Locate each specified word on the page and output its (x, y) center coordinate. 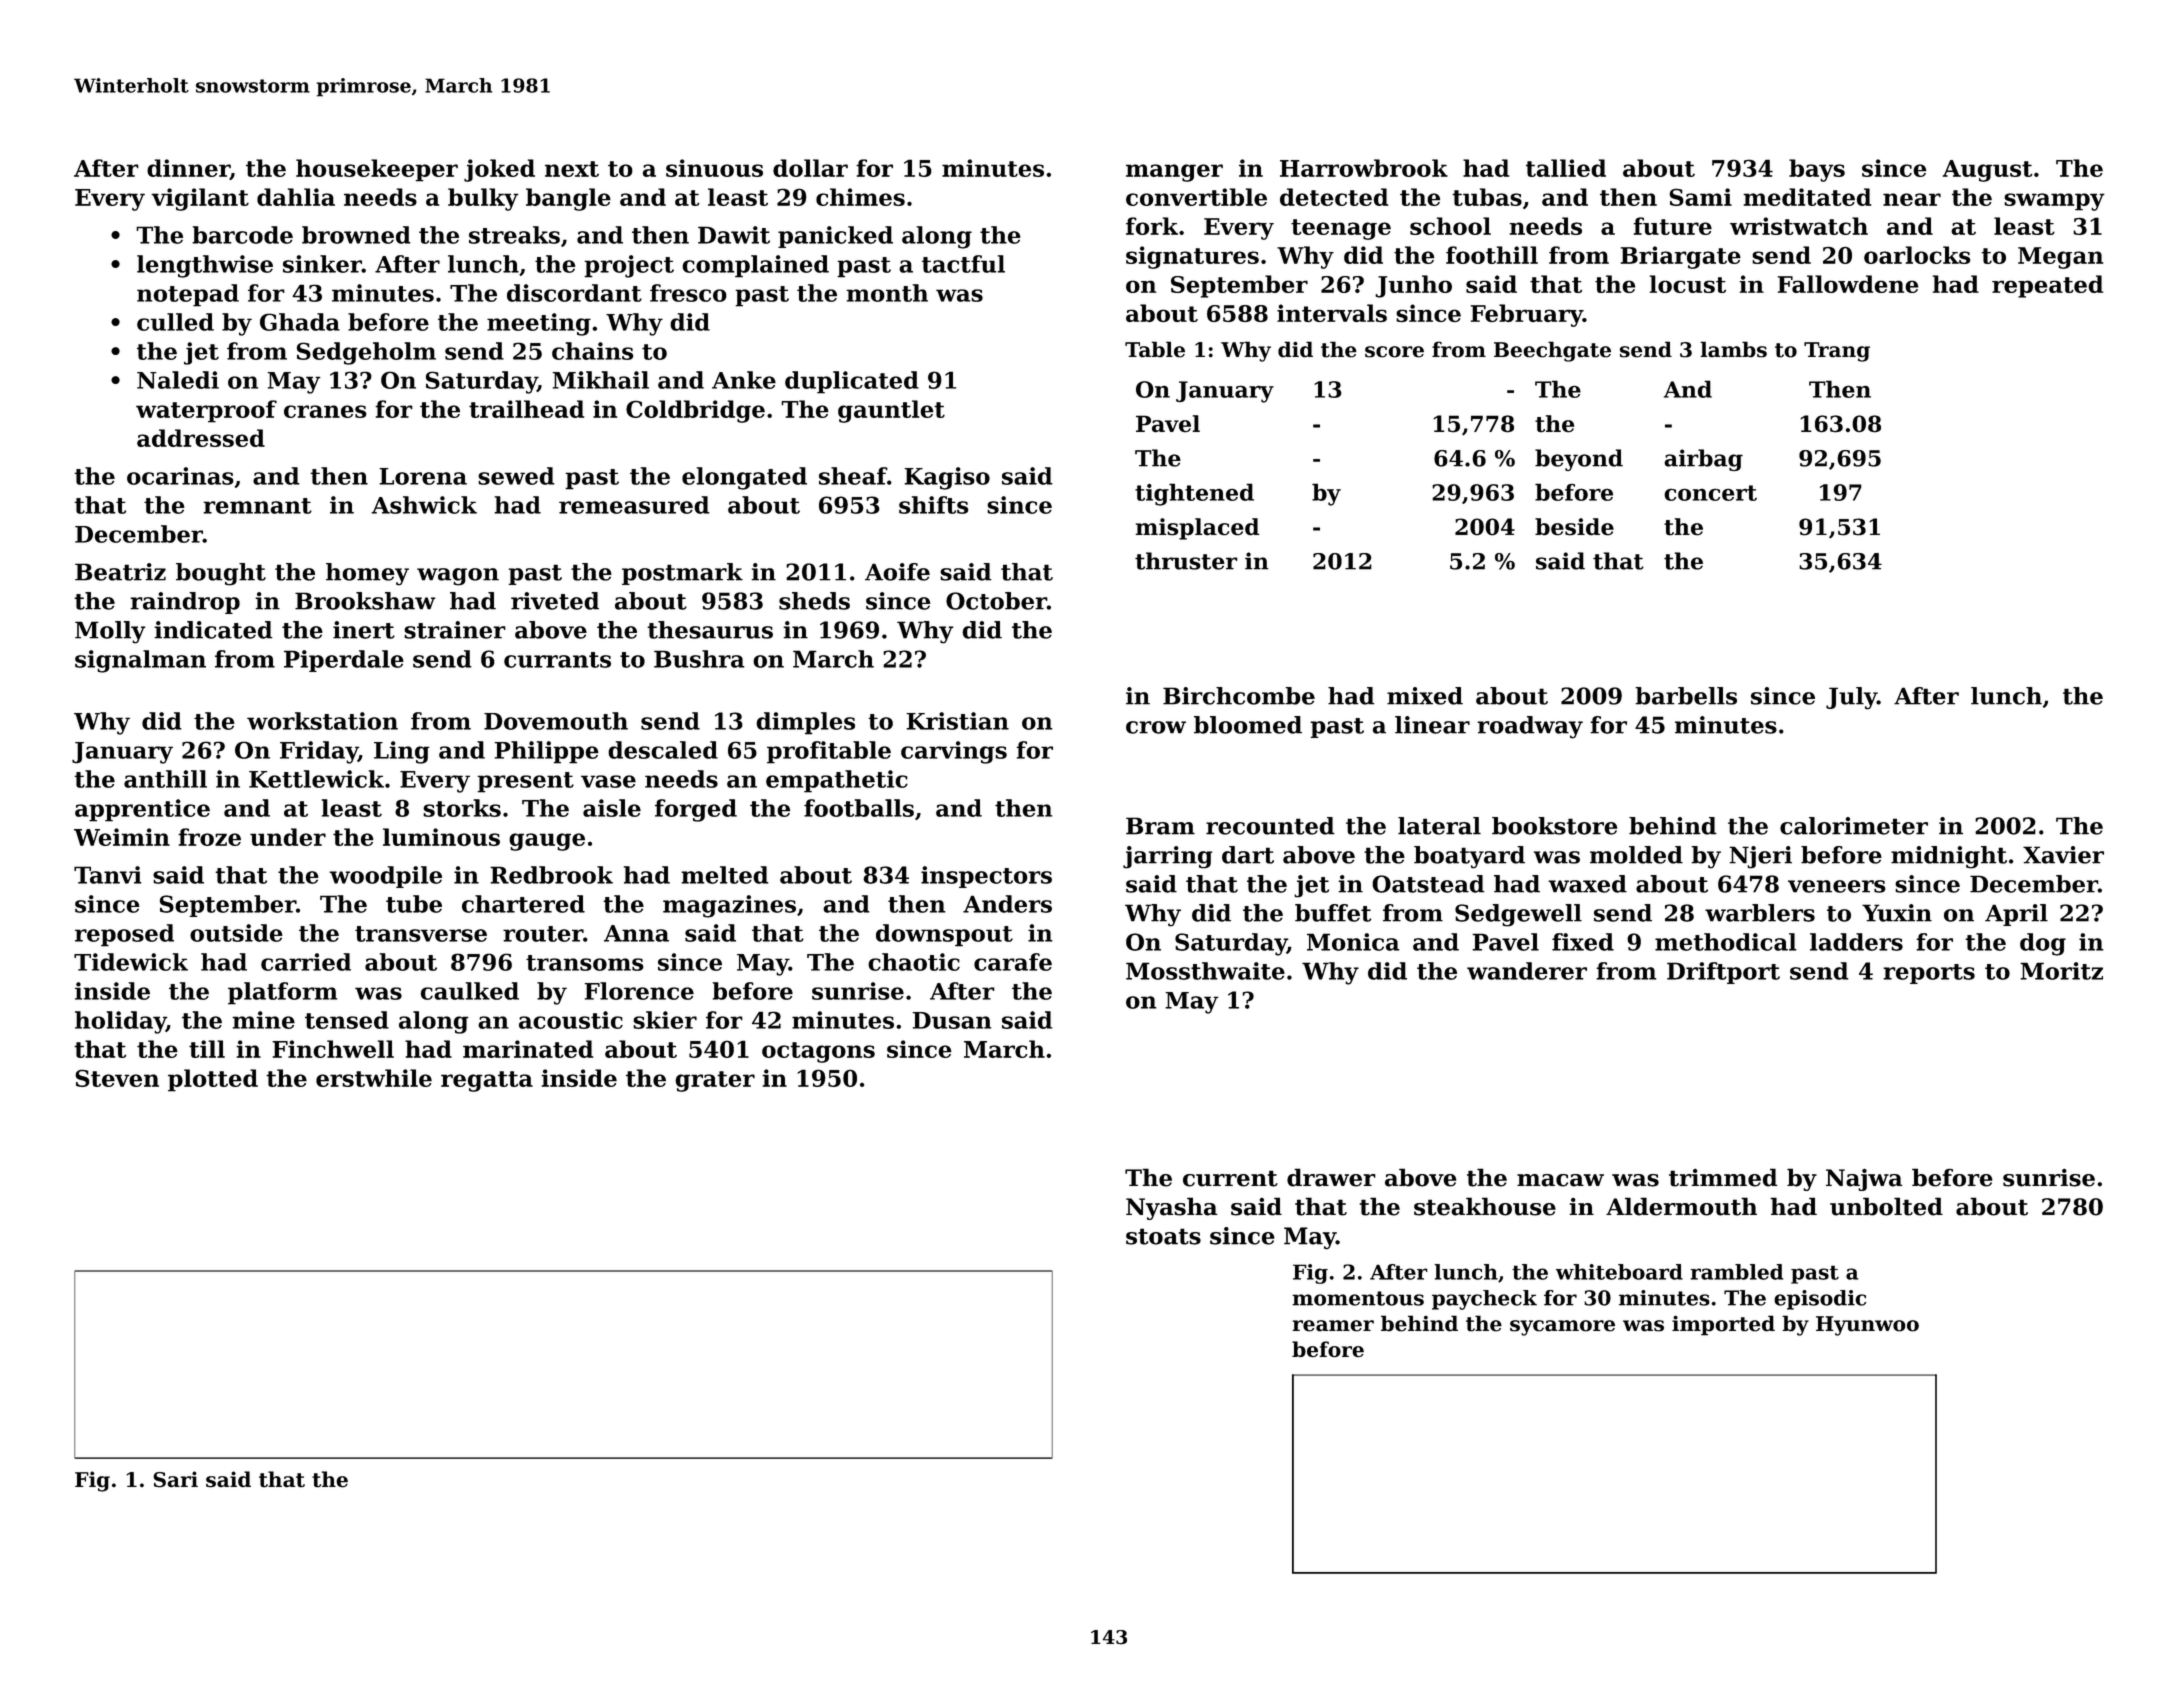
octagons (818, 1052)
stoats (1163, 1236)
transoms (584, 963)
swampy (2054, 202)
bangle (568, 199)
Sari (175, 1479)
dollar (810, 168)
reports (1929, 974)
